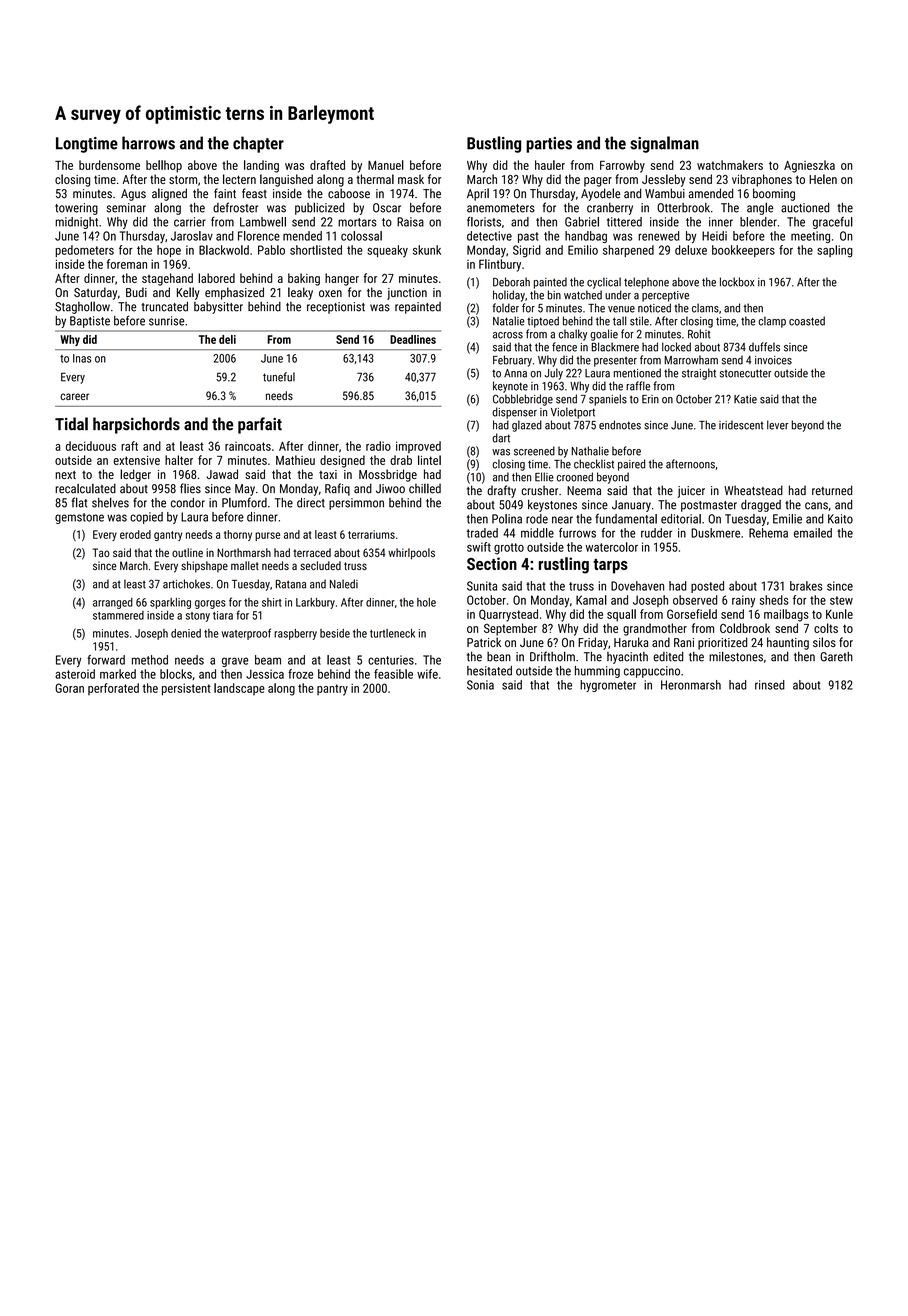  I want to click on languished, so click(286, 180).
